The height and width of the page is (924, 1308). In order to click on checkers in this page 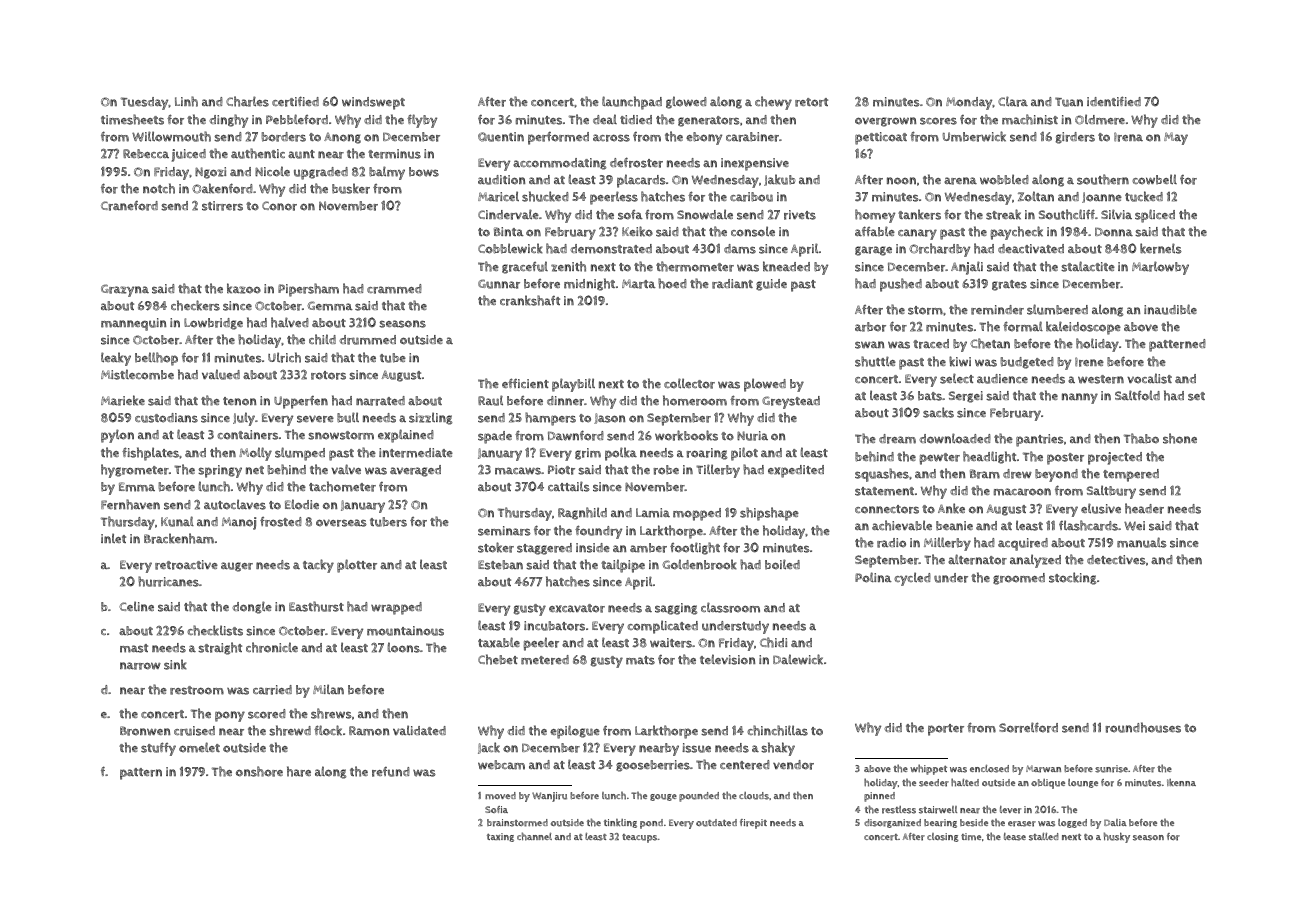, I will do `click(195, 305)`.
